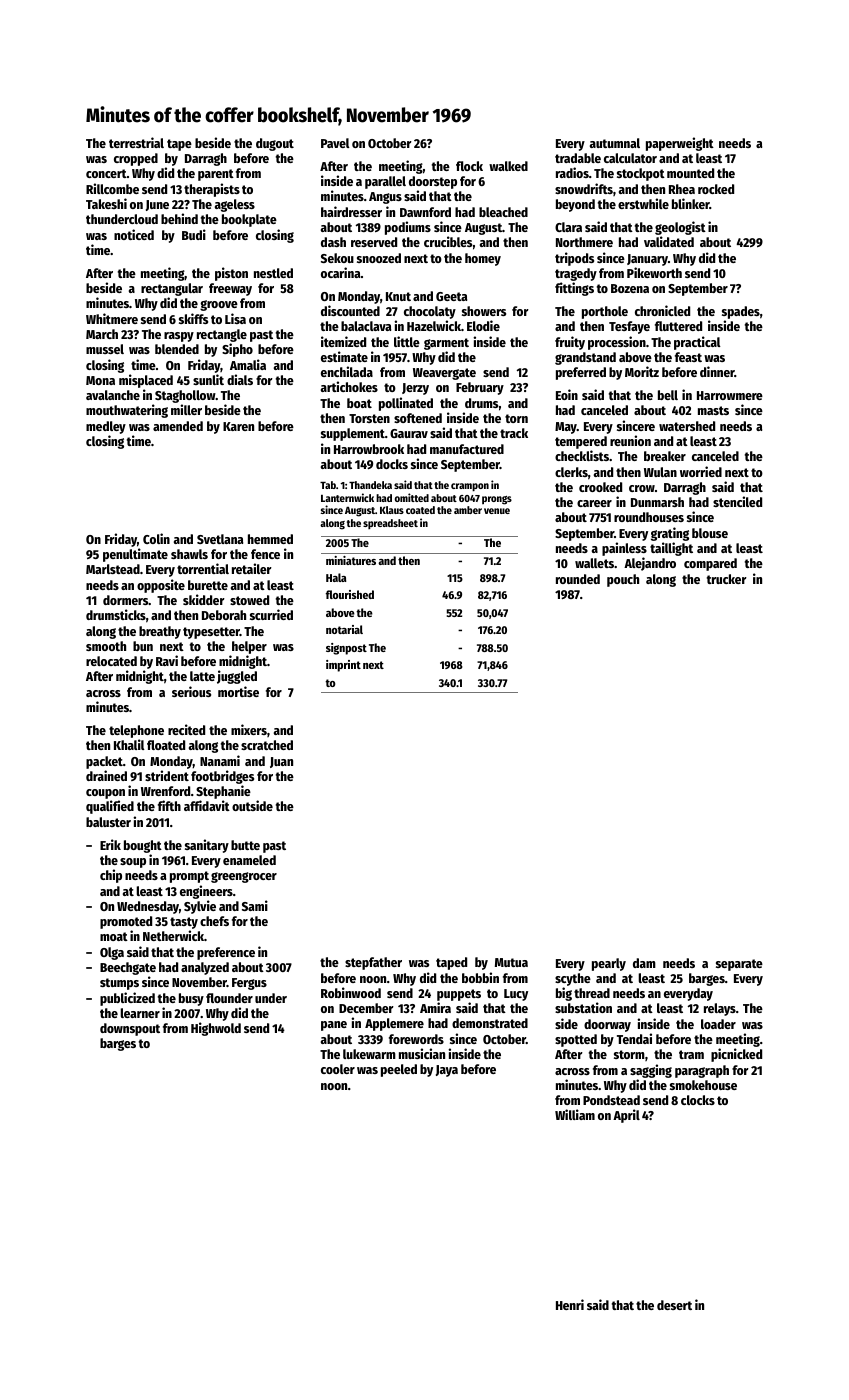 The image size is (849, 1400). What do you see at coordinates (347, 371) in the page?
I see `enchilada` at bounding box center [347, 371].
